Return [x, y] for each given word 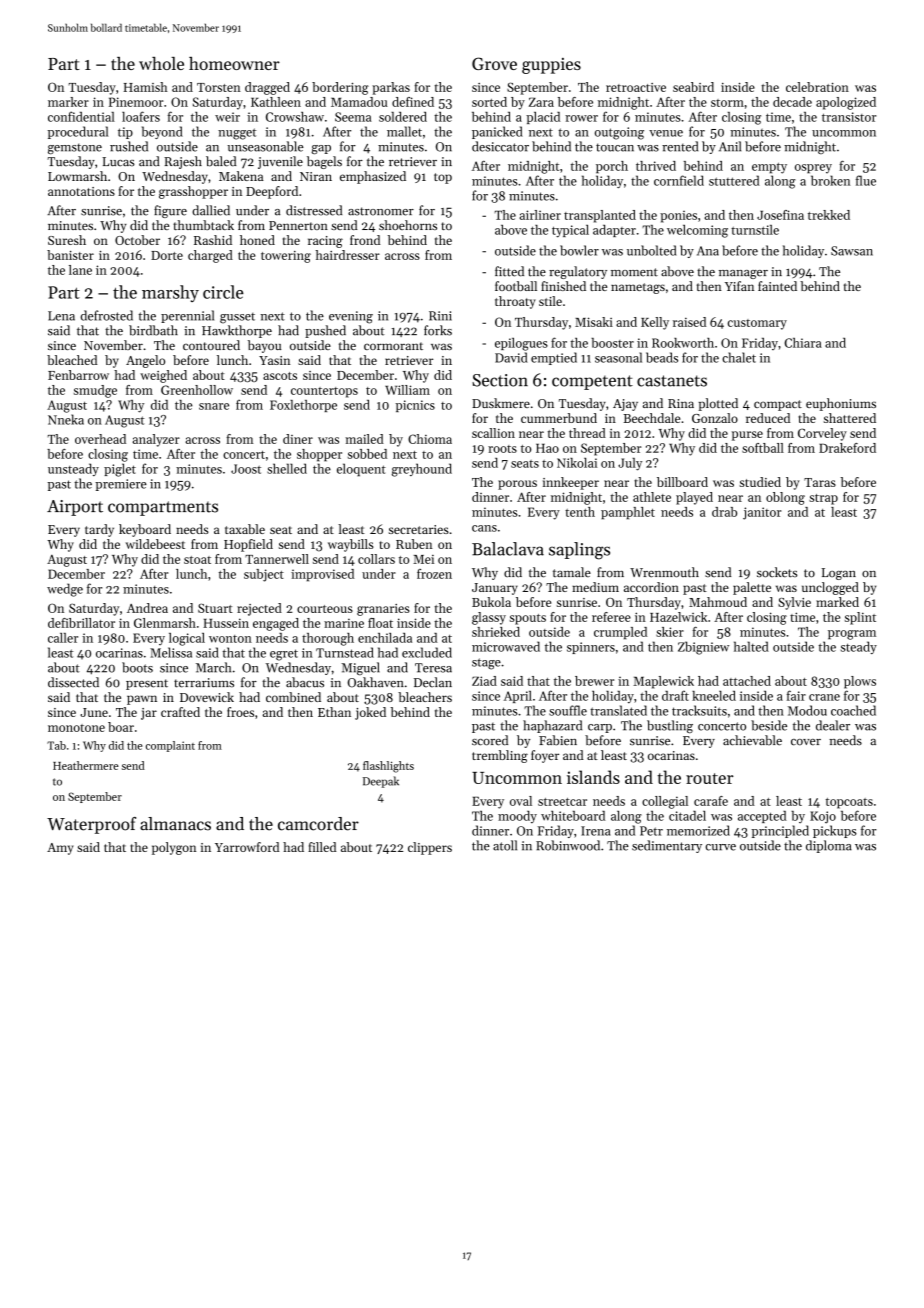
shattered [850, 418]
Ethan [334, 712]
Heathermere [86, 765]
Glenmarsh [165, 623]
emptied [554, 358]
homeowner [234, 63]
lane [80, 270]
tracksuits [699, 710]
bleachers [425, 697]
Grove [494, 63]
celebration [817, 87]
